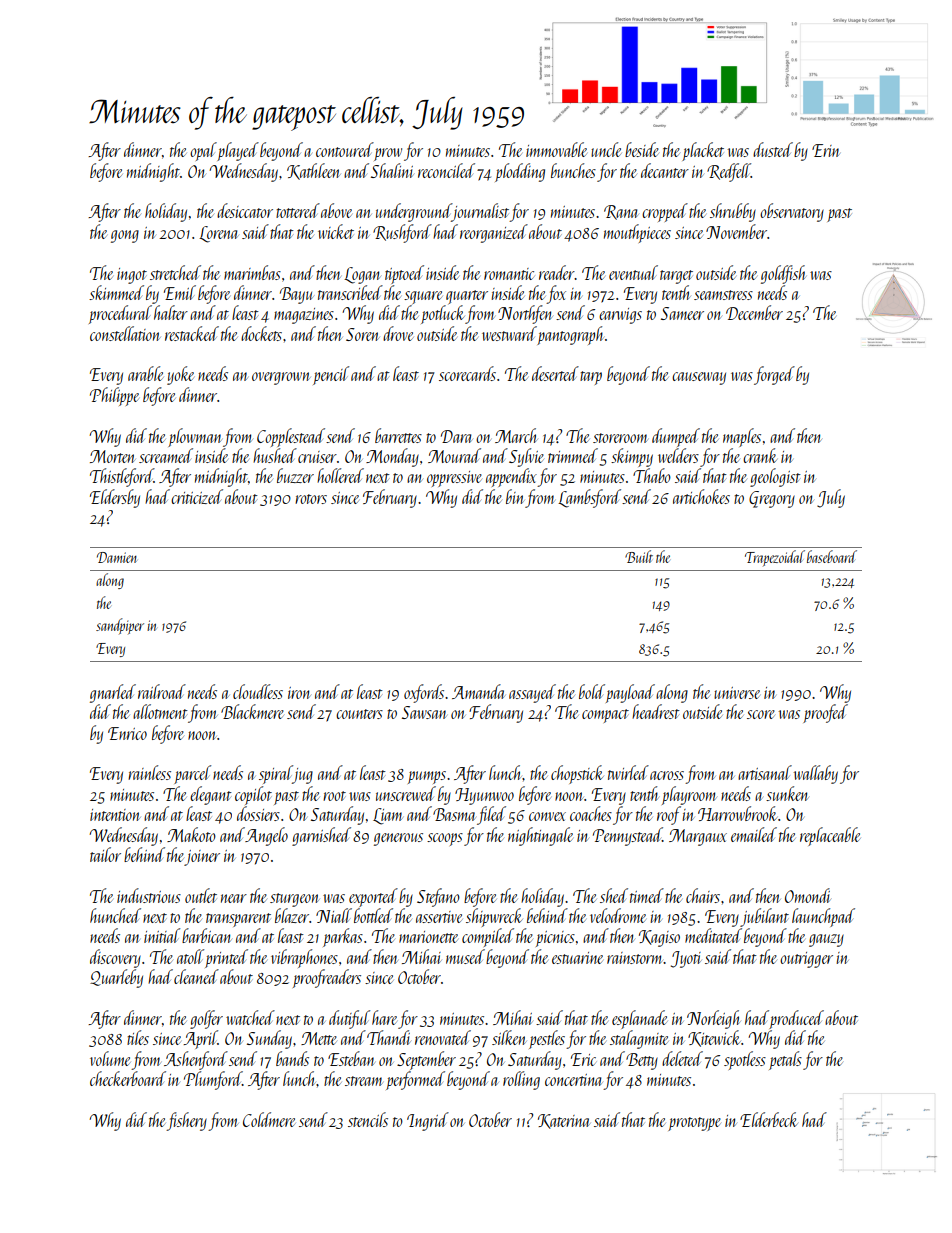 The image size is (952, 1233). What do you see at coordinates (773, 149) in the page?
I see `dusted` at bounding box center [773, 149].
